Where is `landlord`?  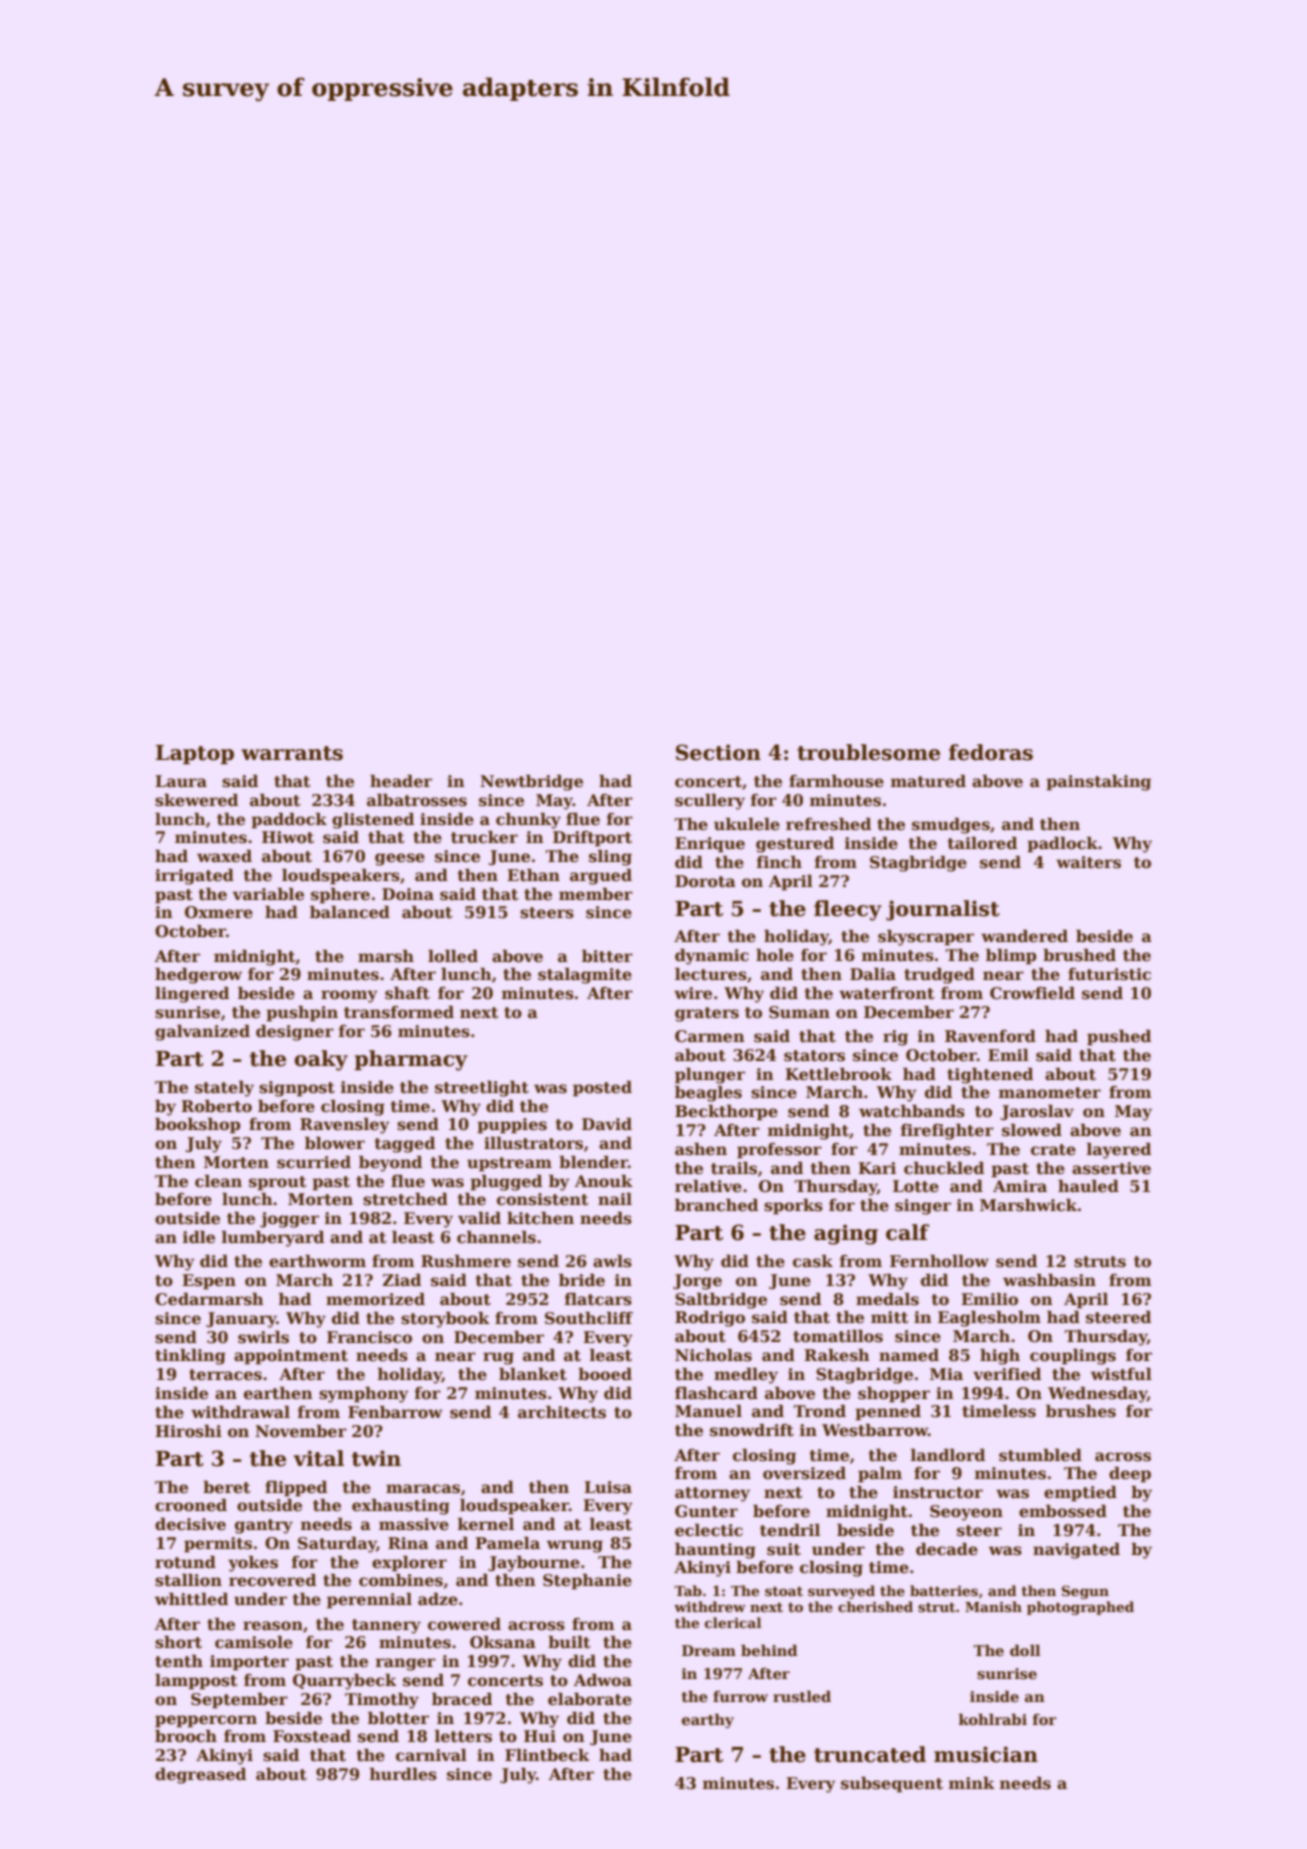 landlord is located at coordinates (948, 1455).
